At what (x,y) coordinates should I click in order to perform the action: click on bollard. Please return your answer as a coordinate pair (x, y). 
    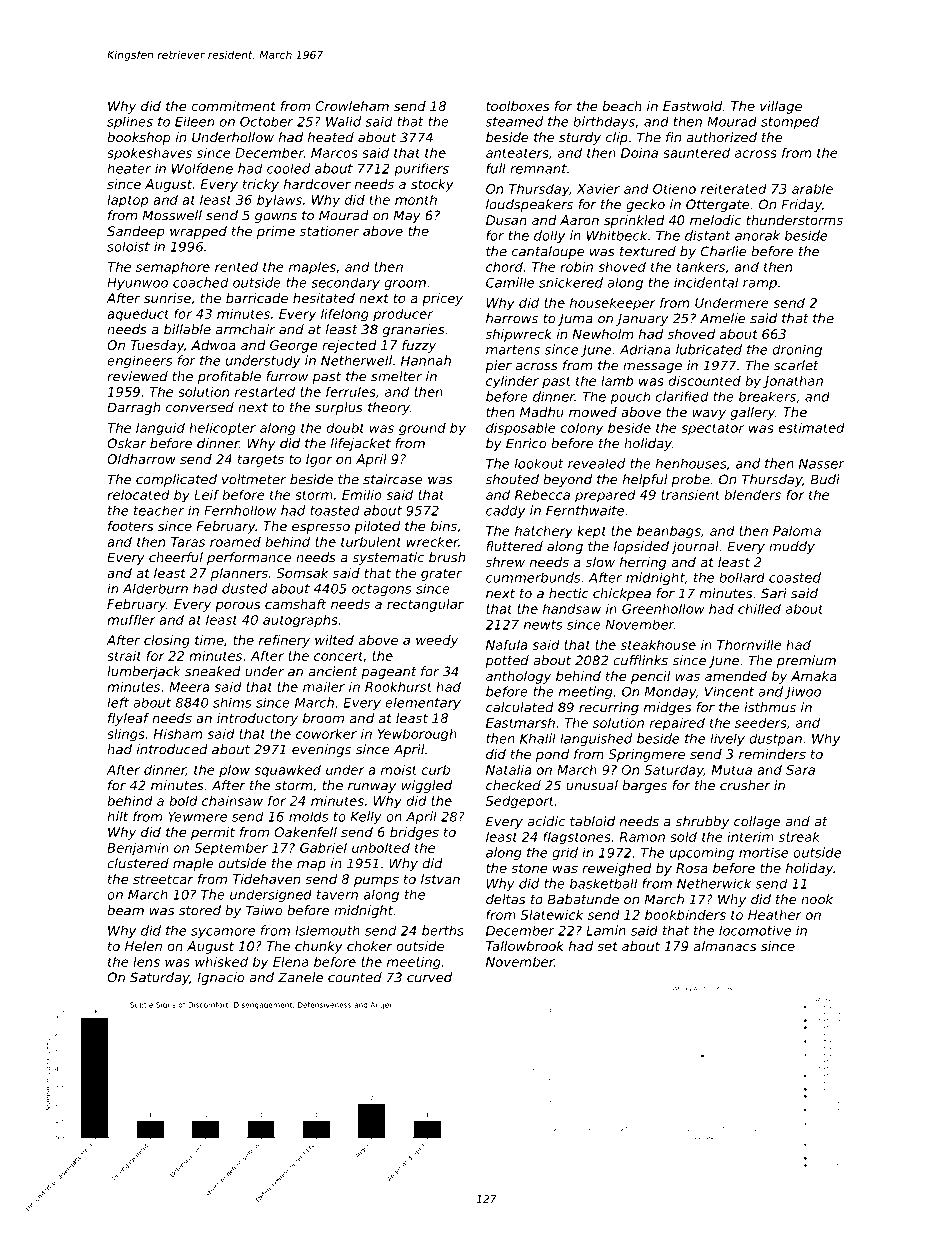
    Looking at the image, I should click on (742, 577).
